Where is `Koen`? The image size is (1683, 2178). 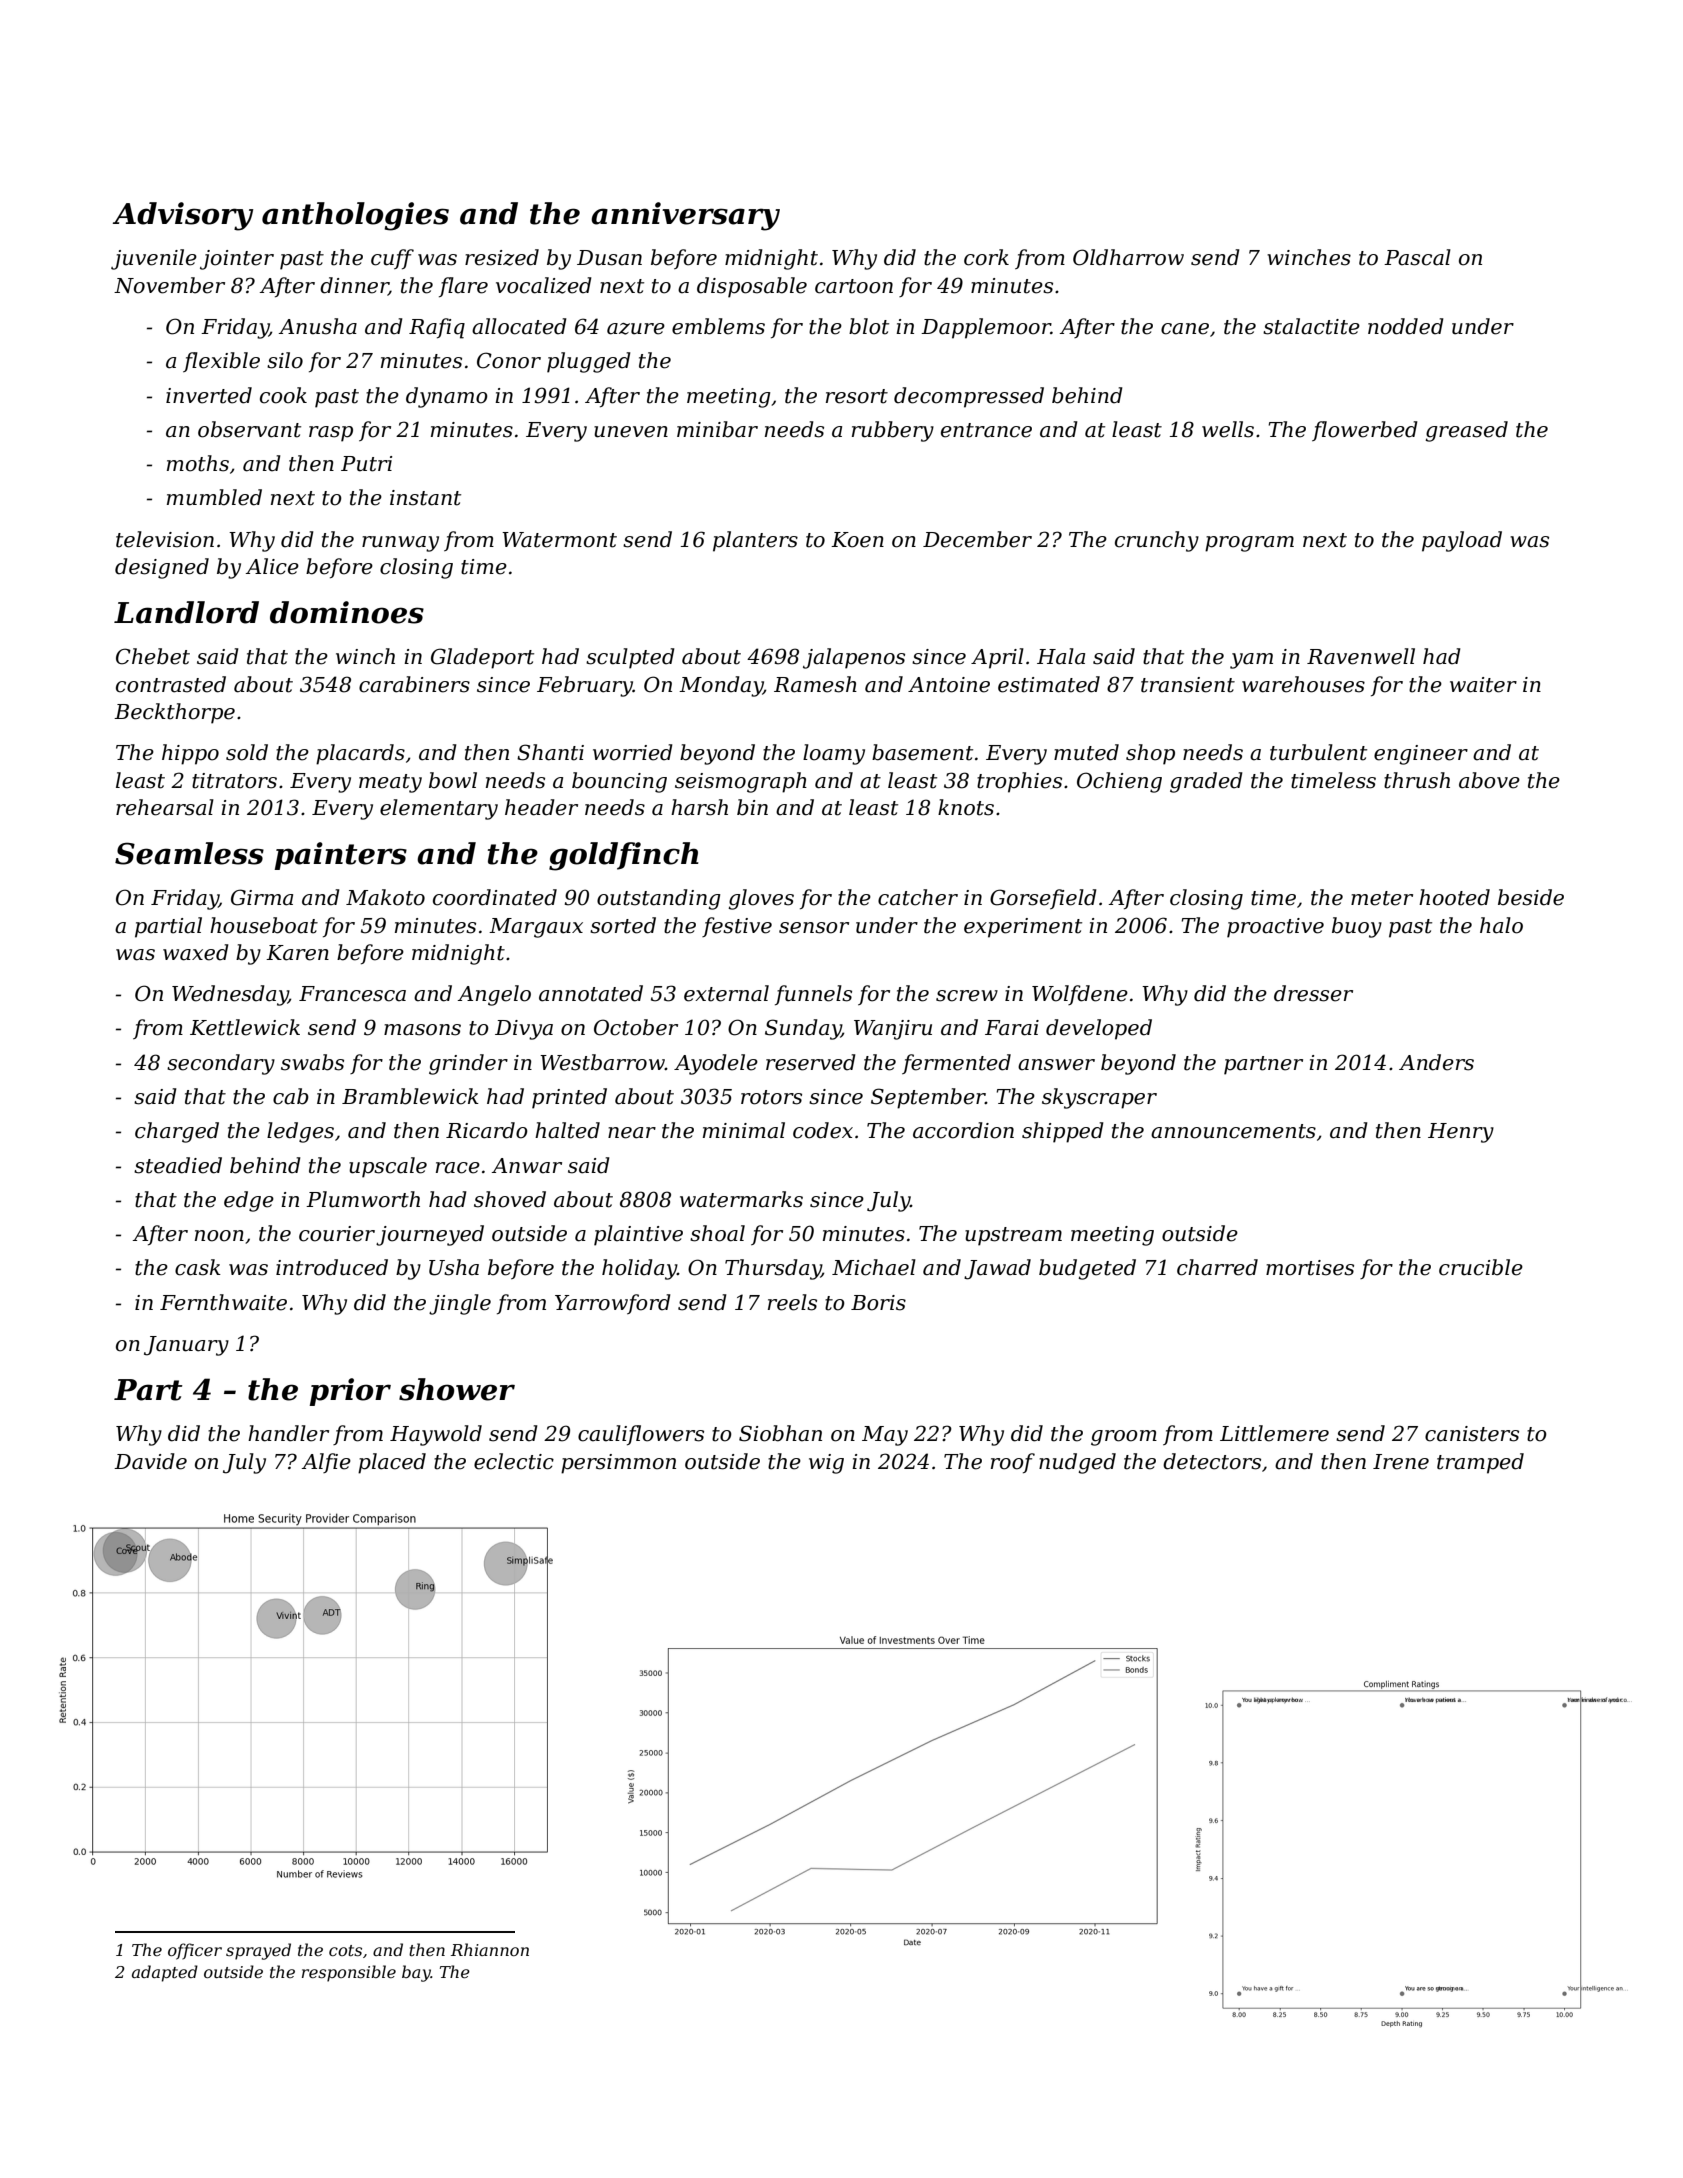
Koen is located at coordinates (857, 540).
